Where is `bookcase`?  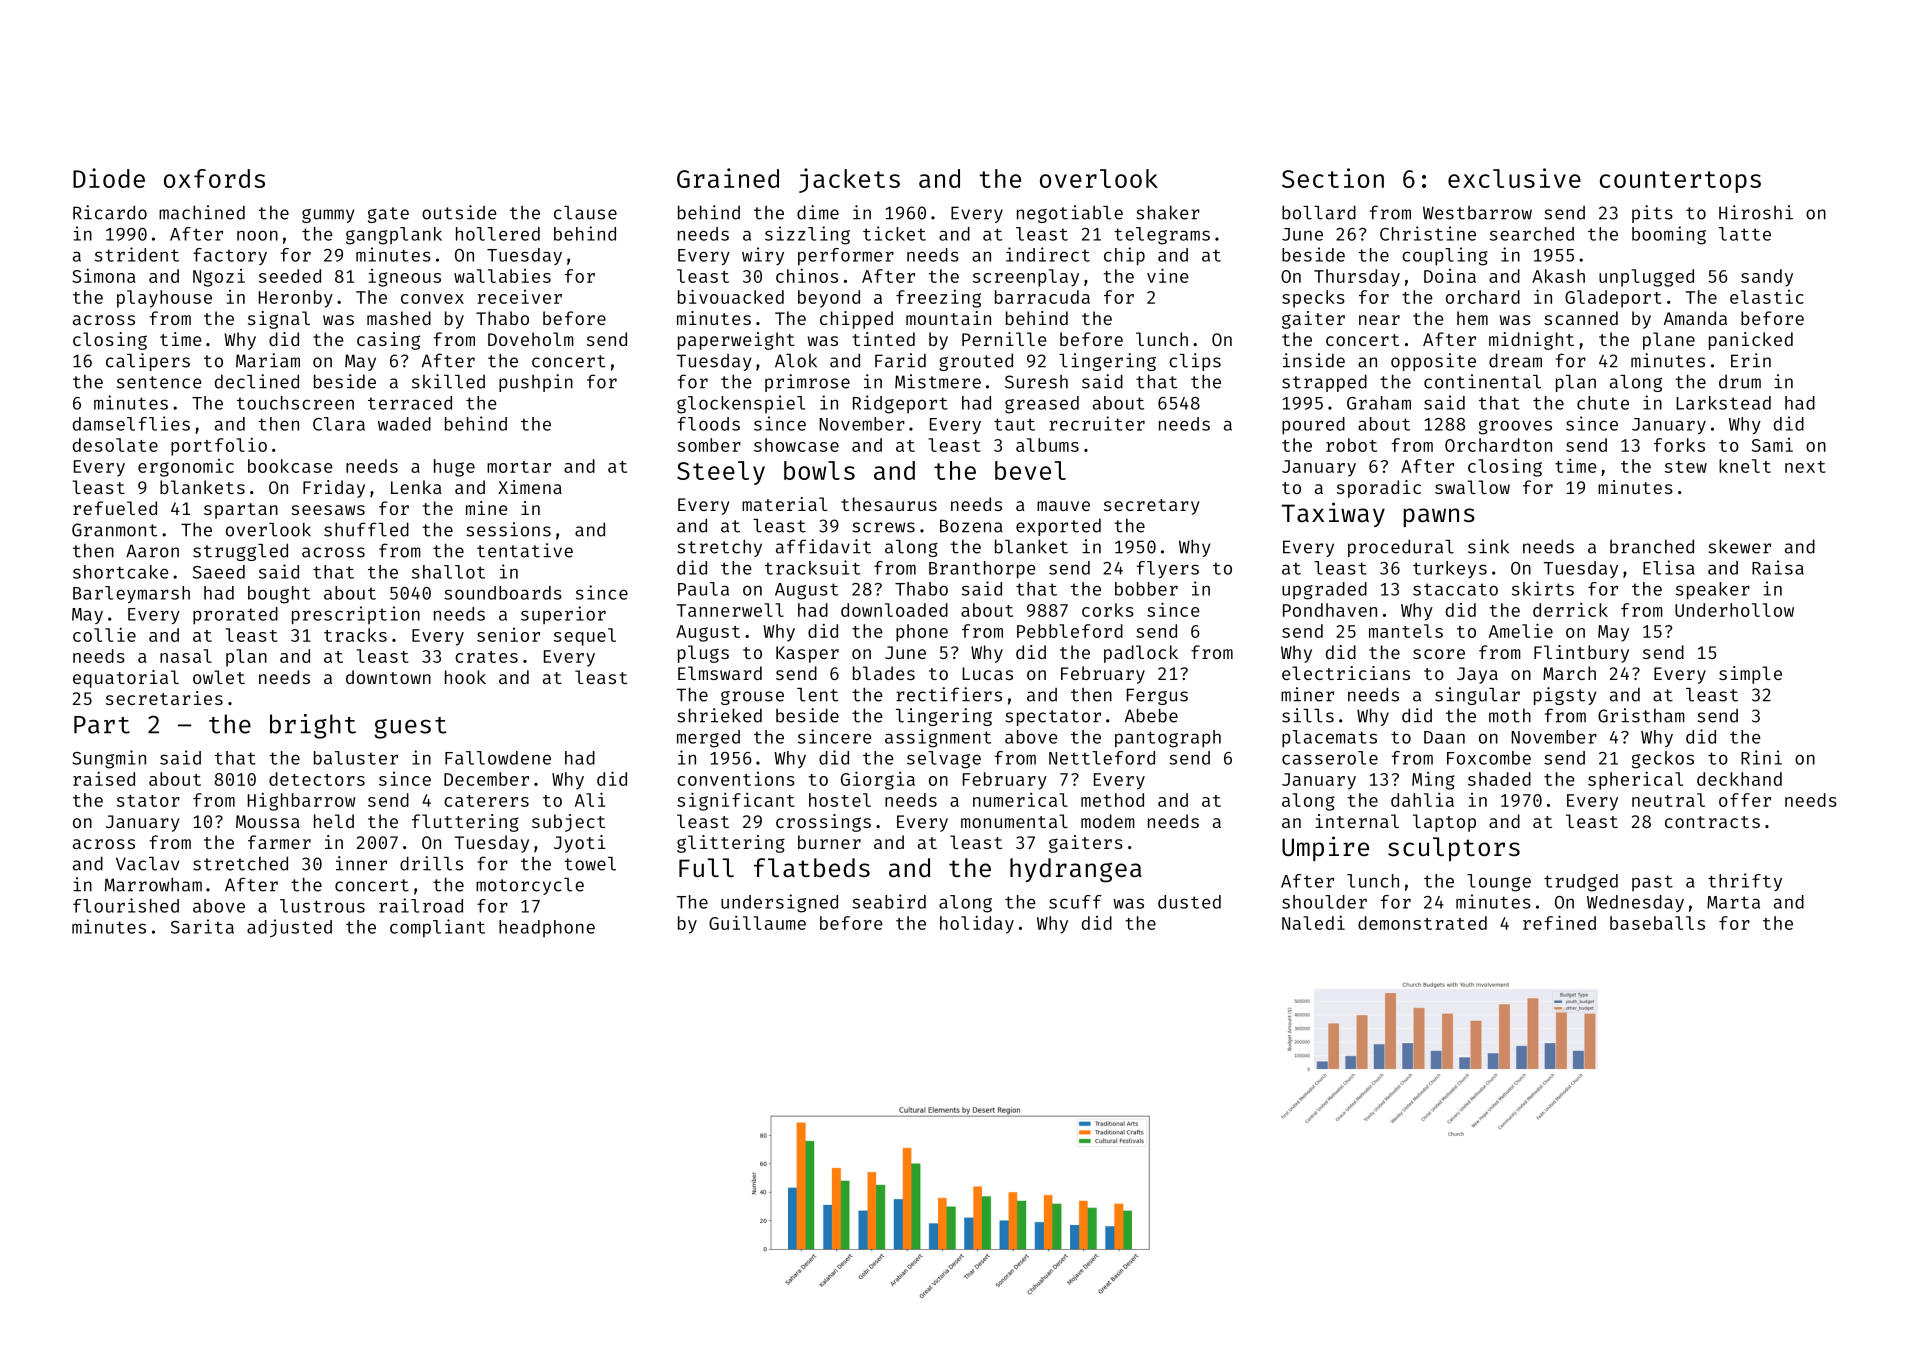 bookcase is located at coordinates (290, 466).
